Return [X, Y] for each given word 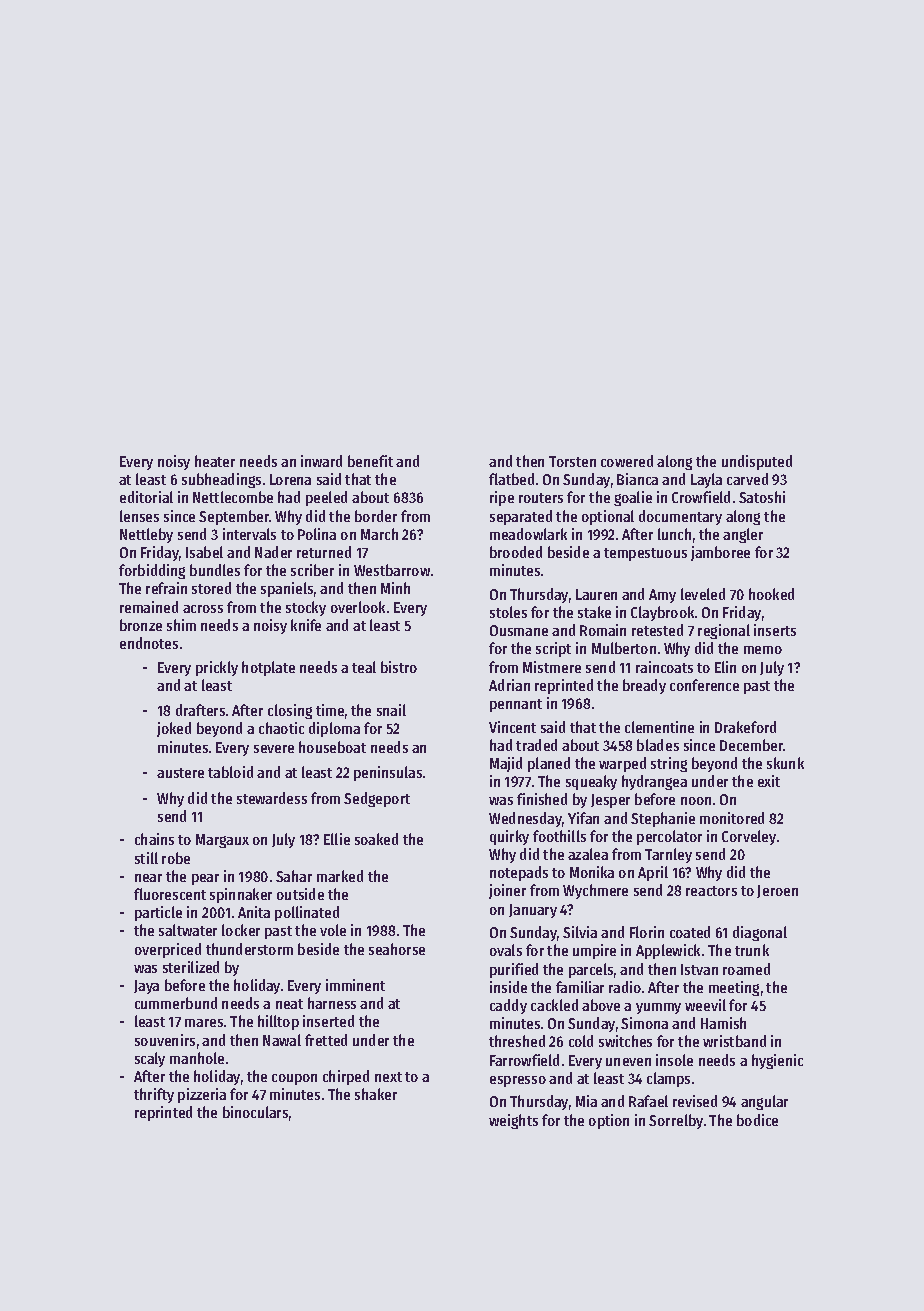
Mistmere [552, 667]
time [330, 710]
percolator [669, 837]
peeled [326, 498]
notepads [519, 873]
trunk [752, 950]
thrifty [154, 1095]
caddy [508, 1006]
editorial [146, 497]
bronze [141, 625]
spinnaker [241, 895]
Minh [395, 588]
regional [724, 631]
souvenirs [165, 1040]
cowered [627, 461]
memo [763, 650]
